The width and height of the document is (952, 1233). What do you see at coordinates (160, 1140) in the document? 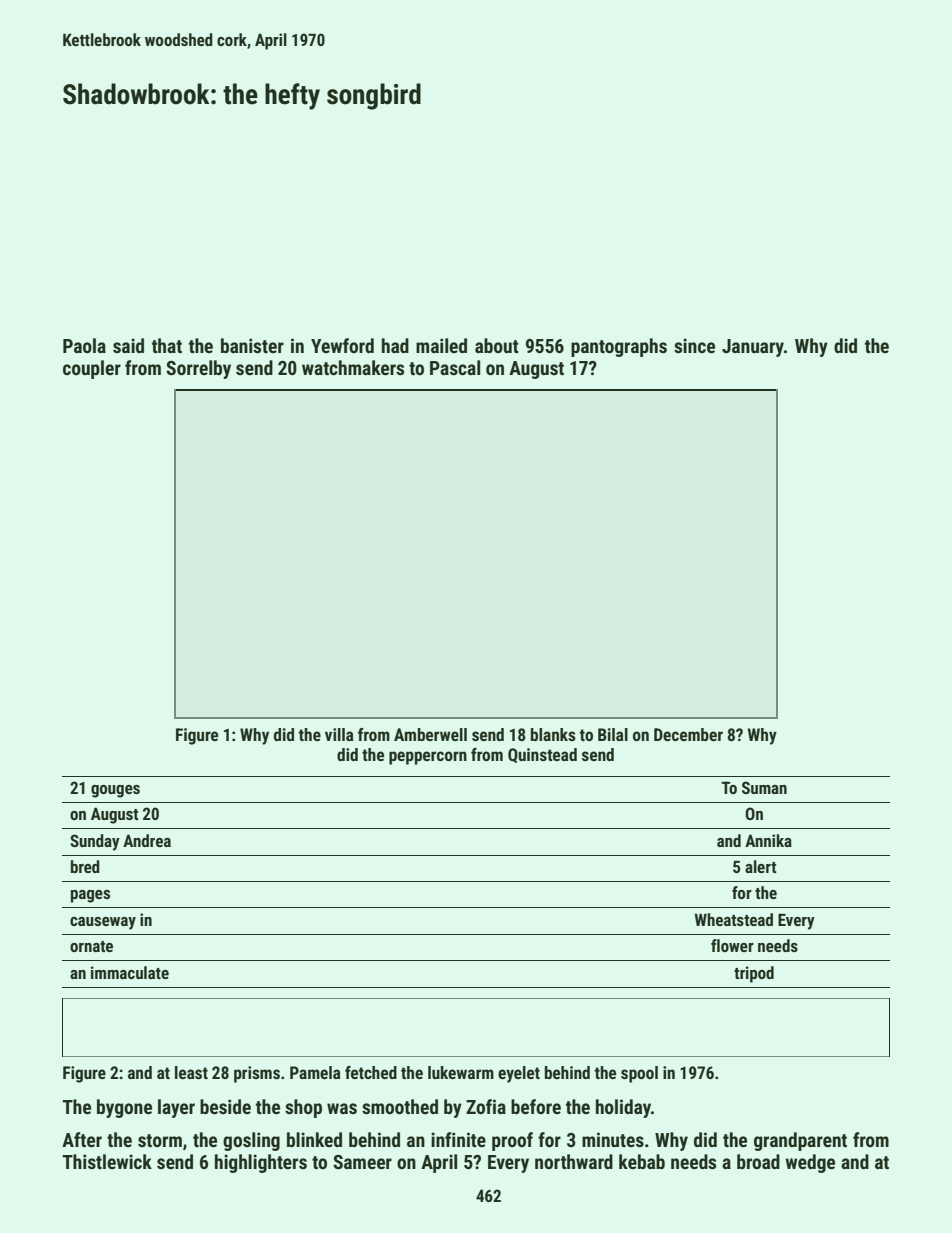
I see `storm` at bounding box center [160, 1140].
